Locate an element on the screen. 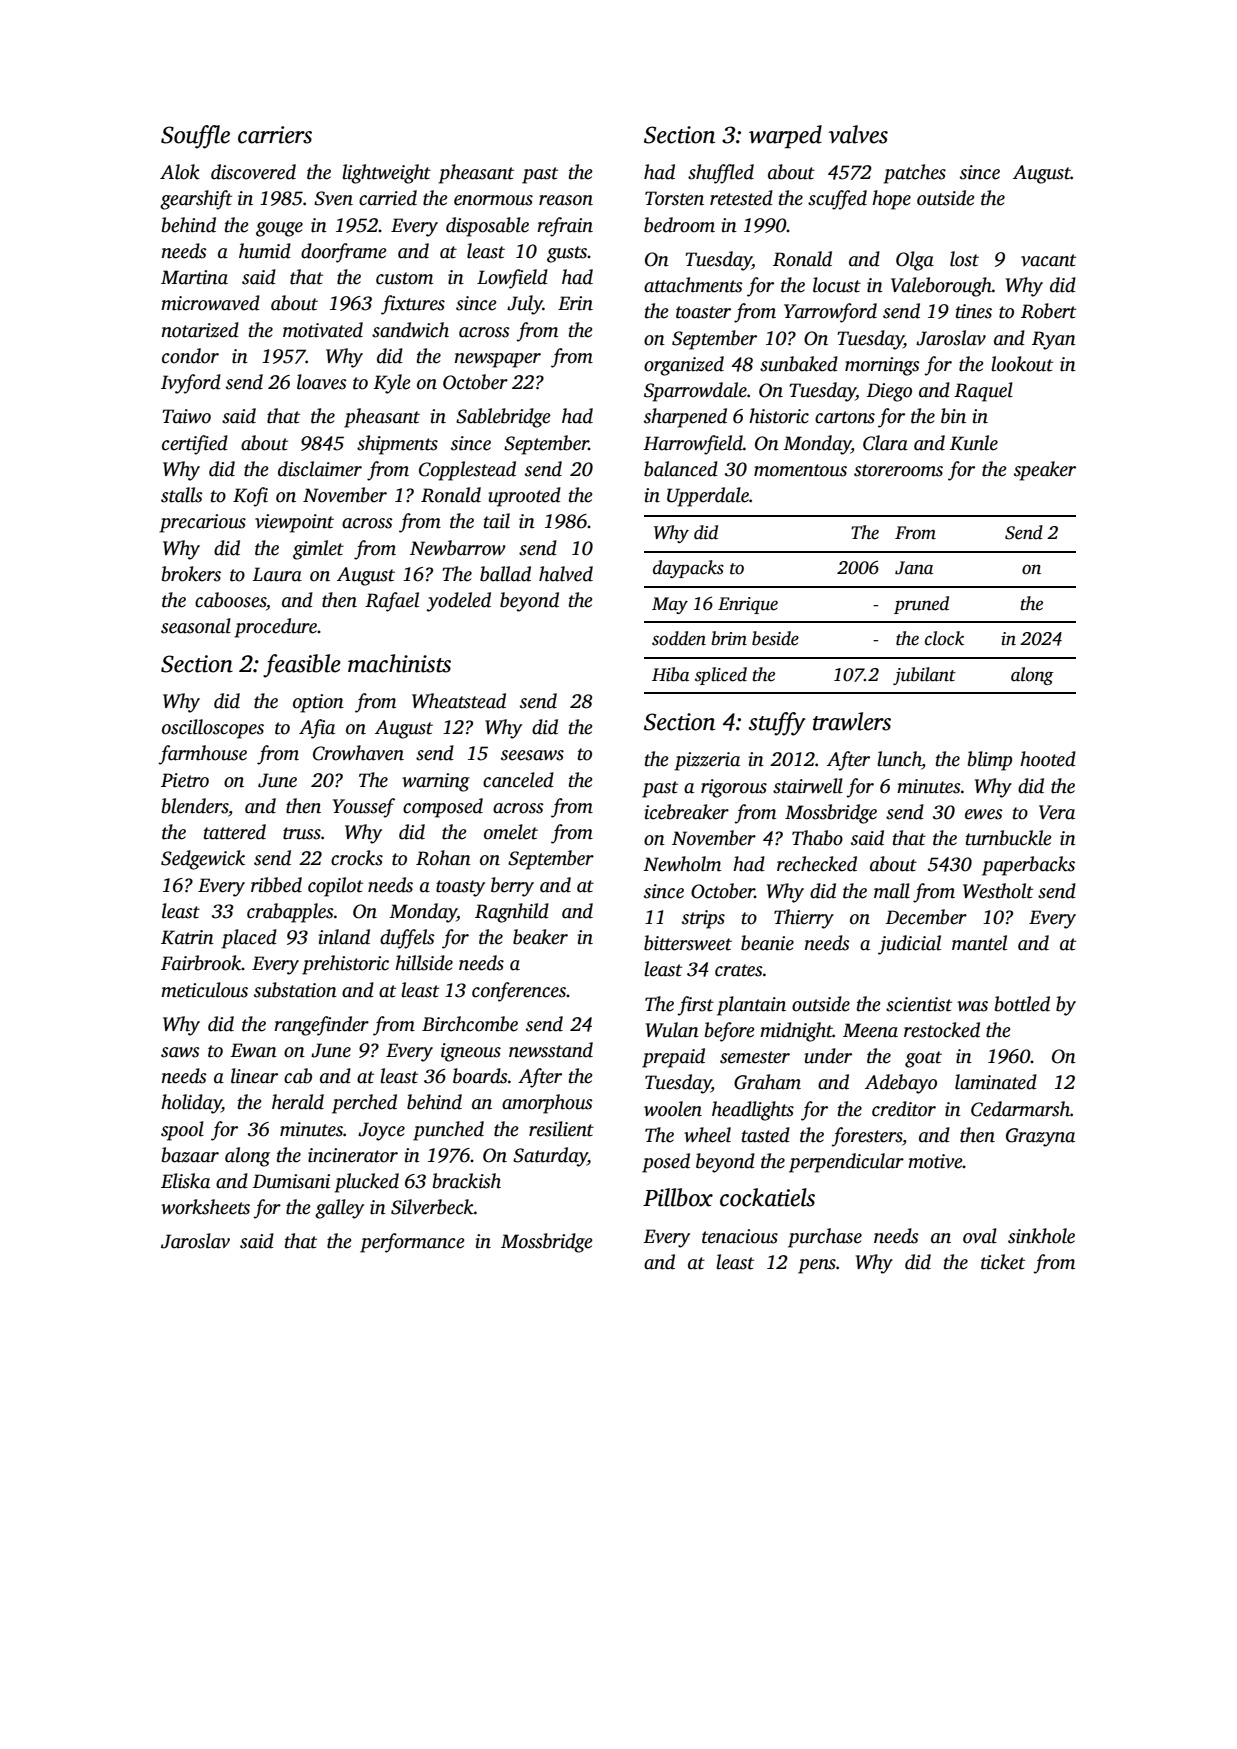  Souffle is located at coordinates (195, 137).
